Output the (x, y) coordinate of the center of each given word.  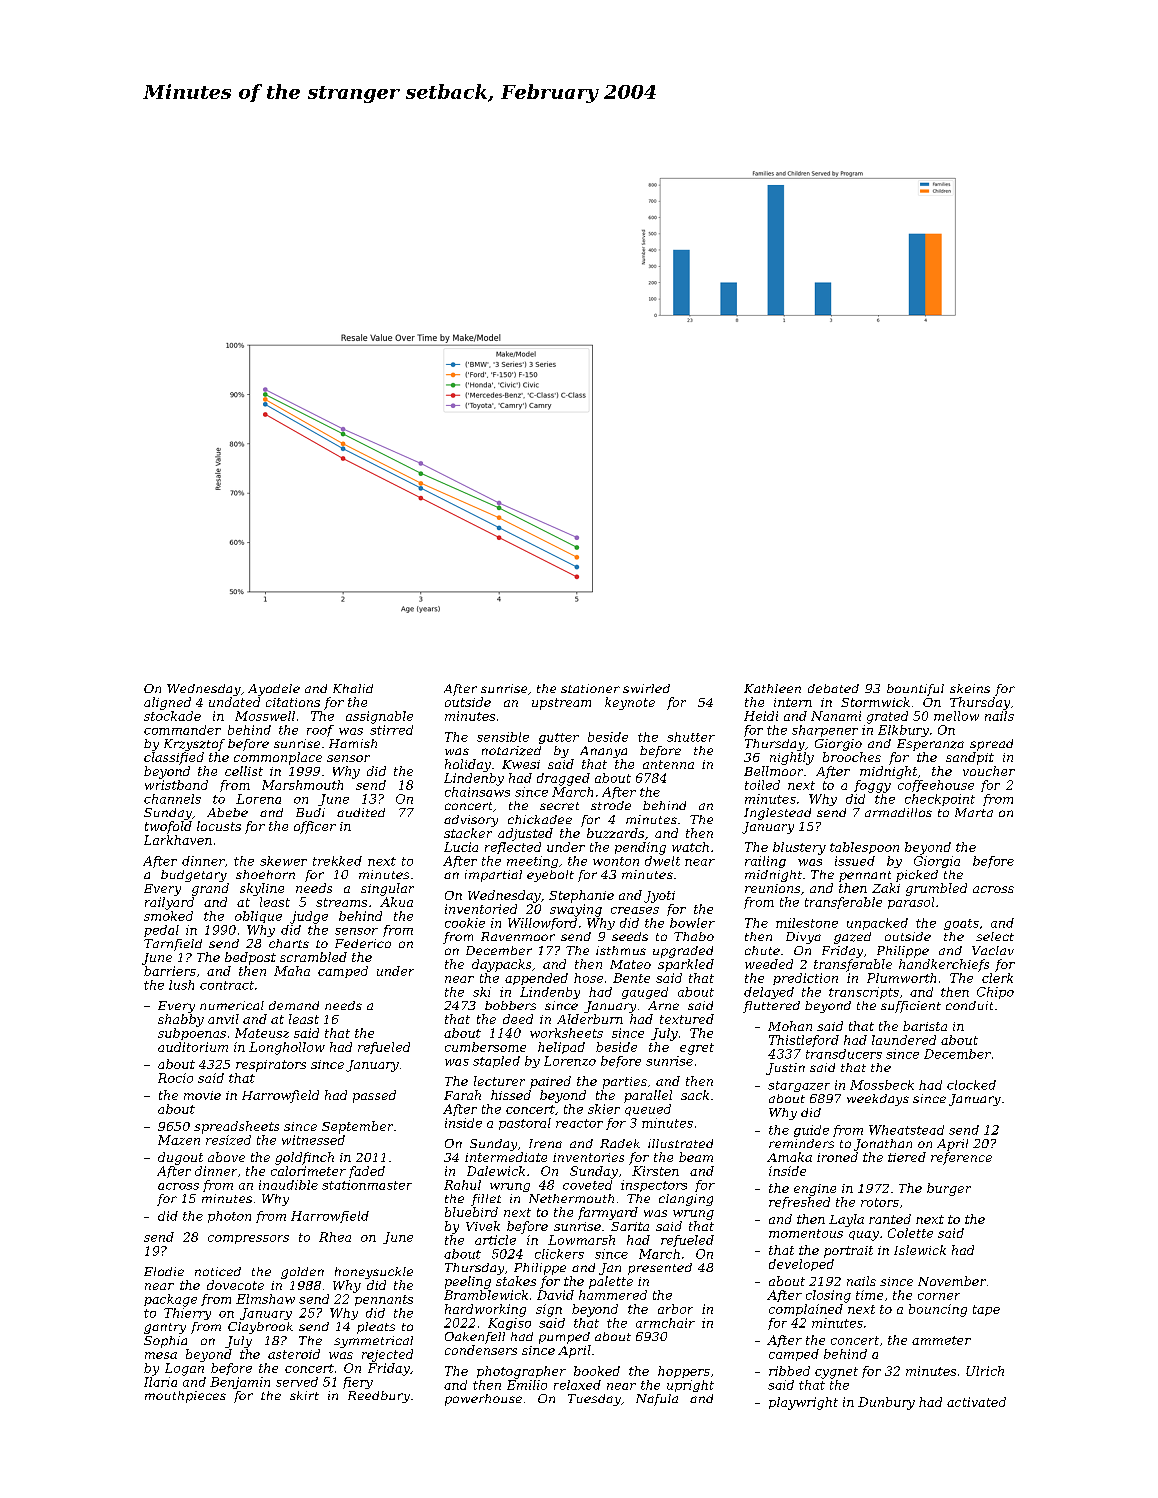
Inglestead (777, 814)
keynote (630, 703)
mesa (161, 1355)
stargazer (799, 1086)
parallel (648, 1096)
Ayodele (274, 690)
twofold (168, 827)
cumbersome (485, 1047)
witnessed (313, 1140)
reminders (801, 1143)
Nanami (836, 716)
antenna (668, 764)
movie (202, 1095)
